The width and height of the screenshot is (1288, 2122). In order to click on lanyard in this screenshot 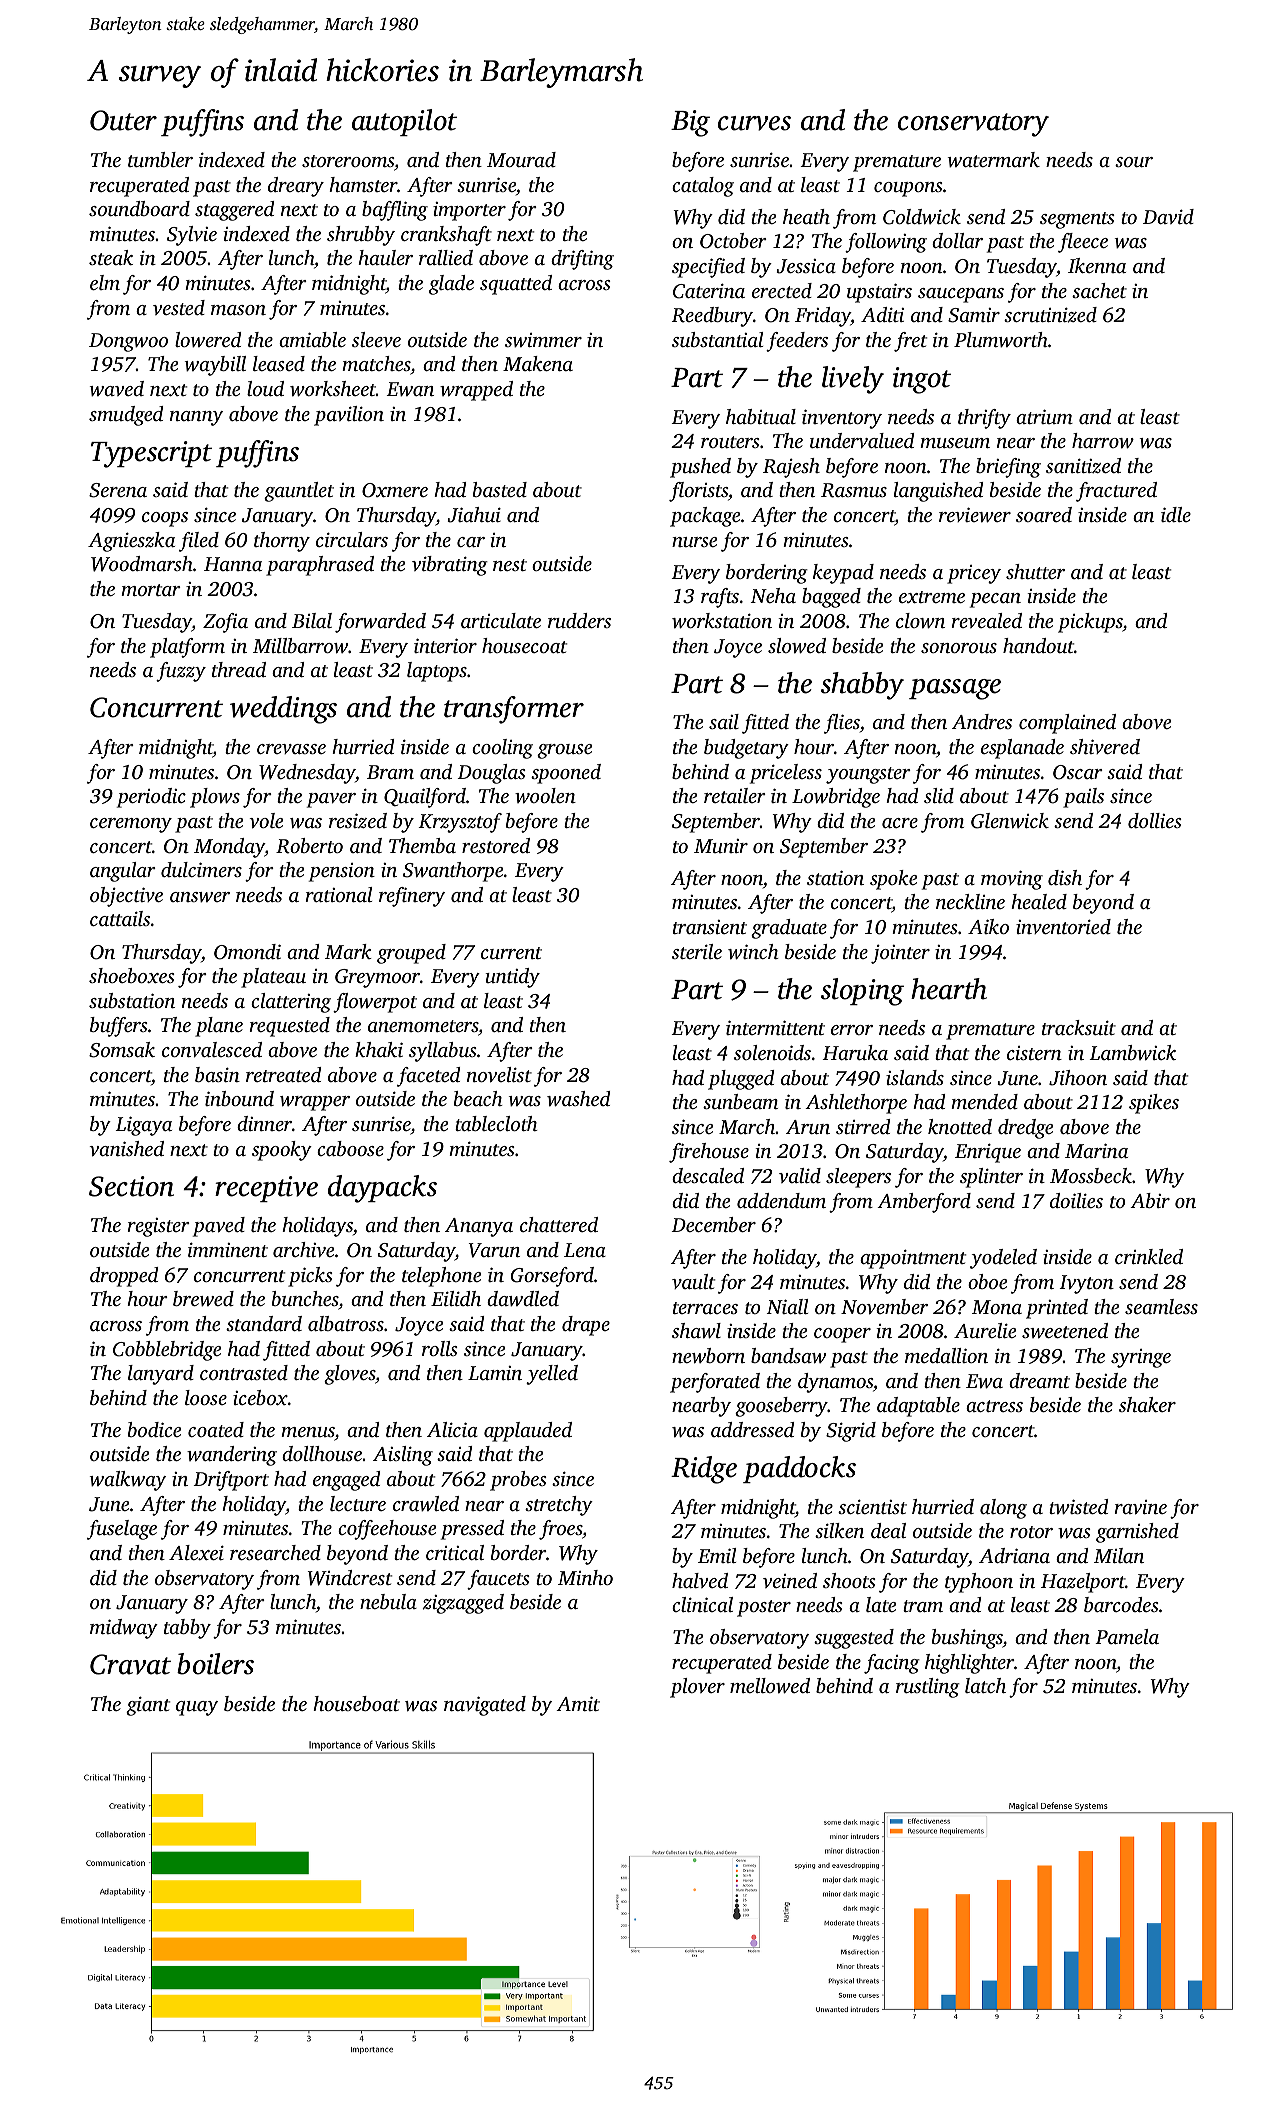, I will do `click(161, 1375)`.
